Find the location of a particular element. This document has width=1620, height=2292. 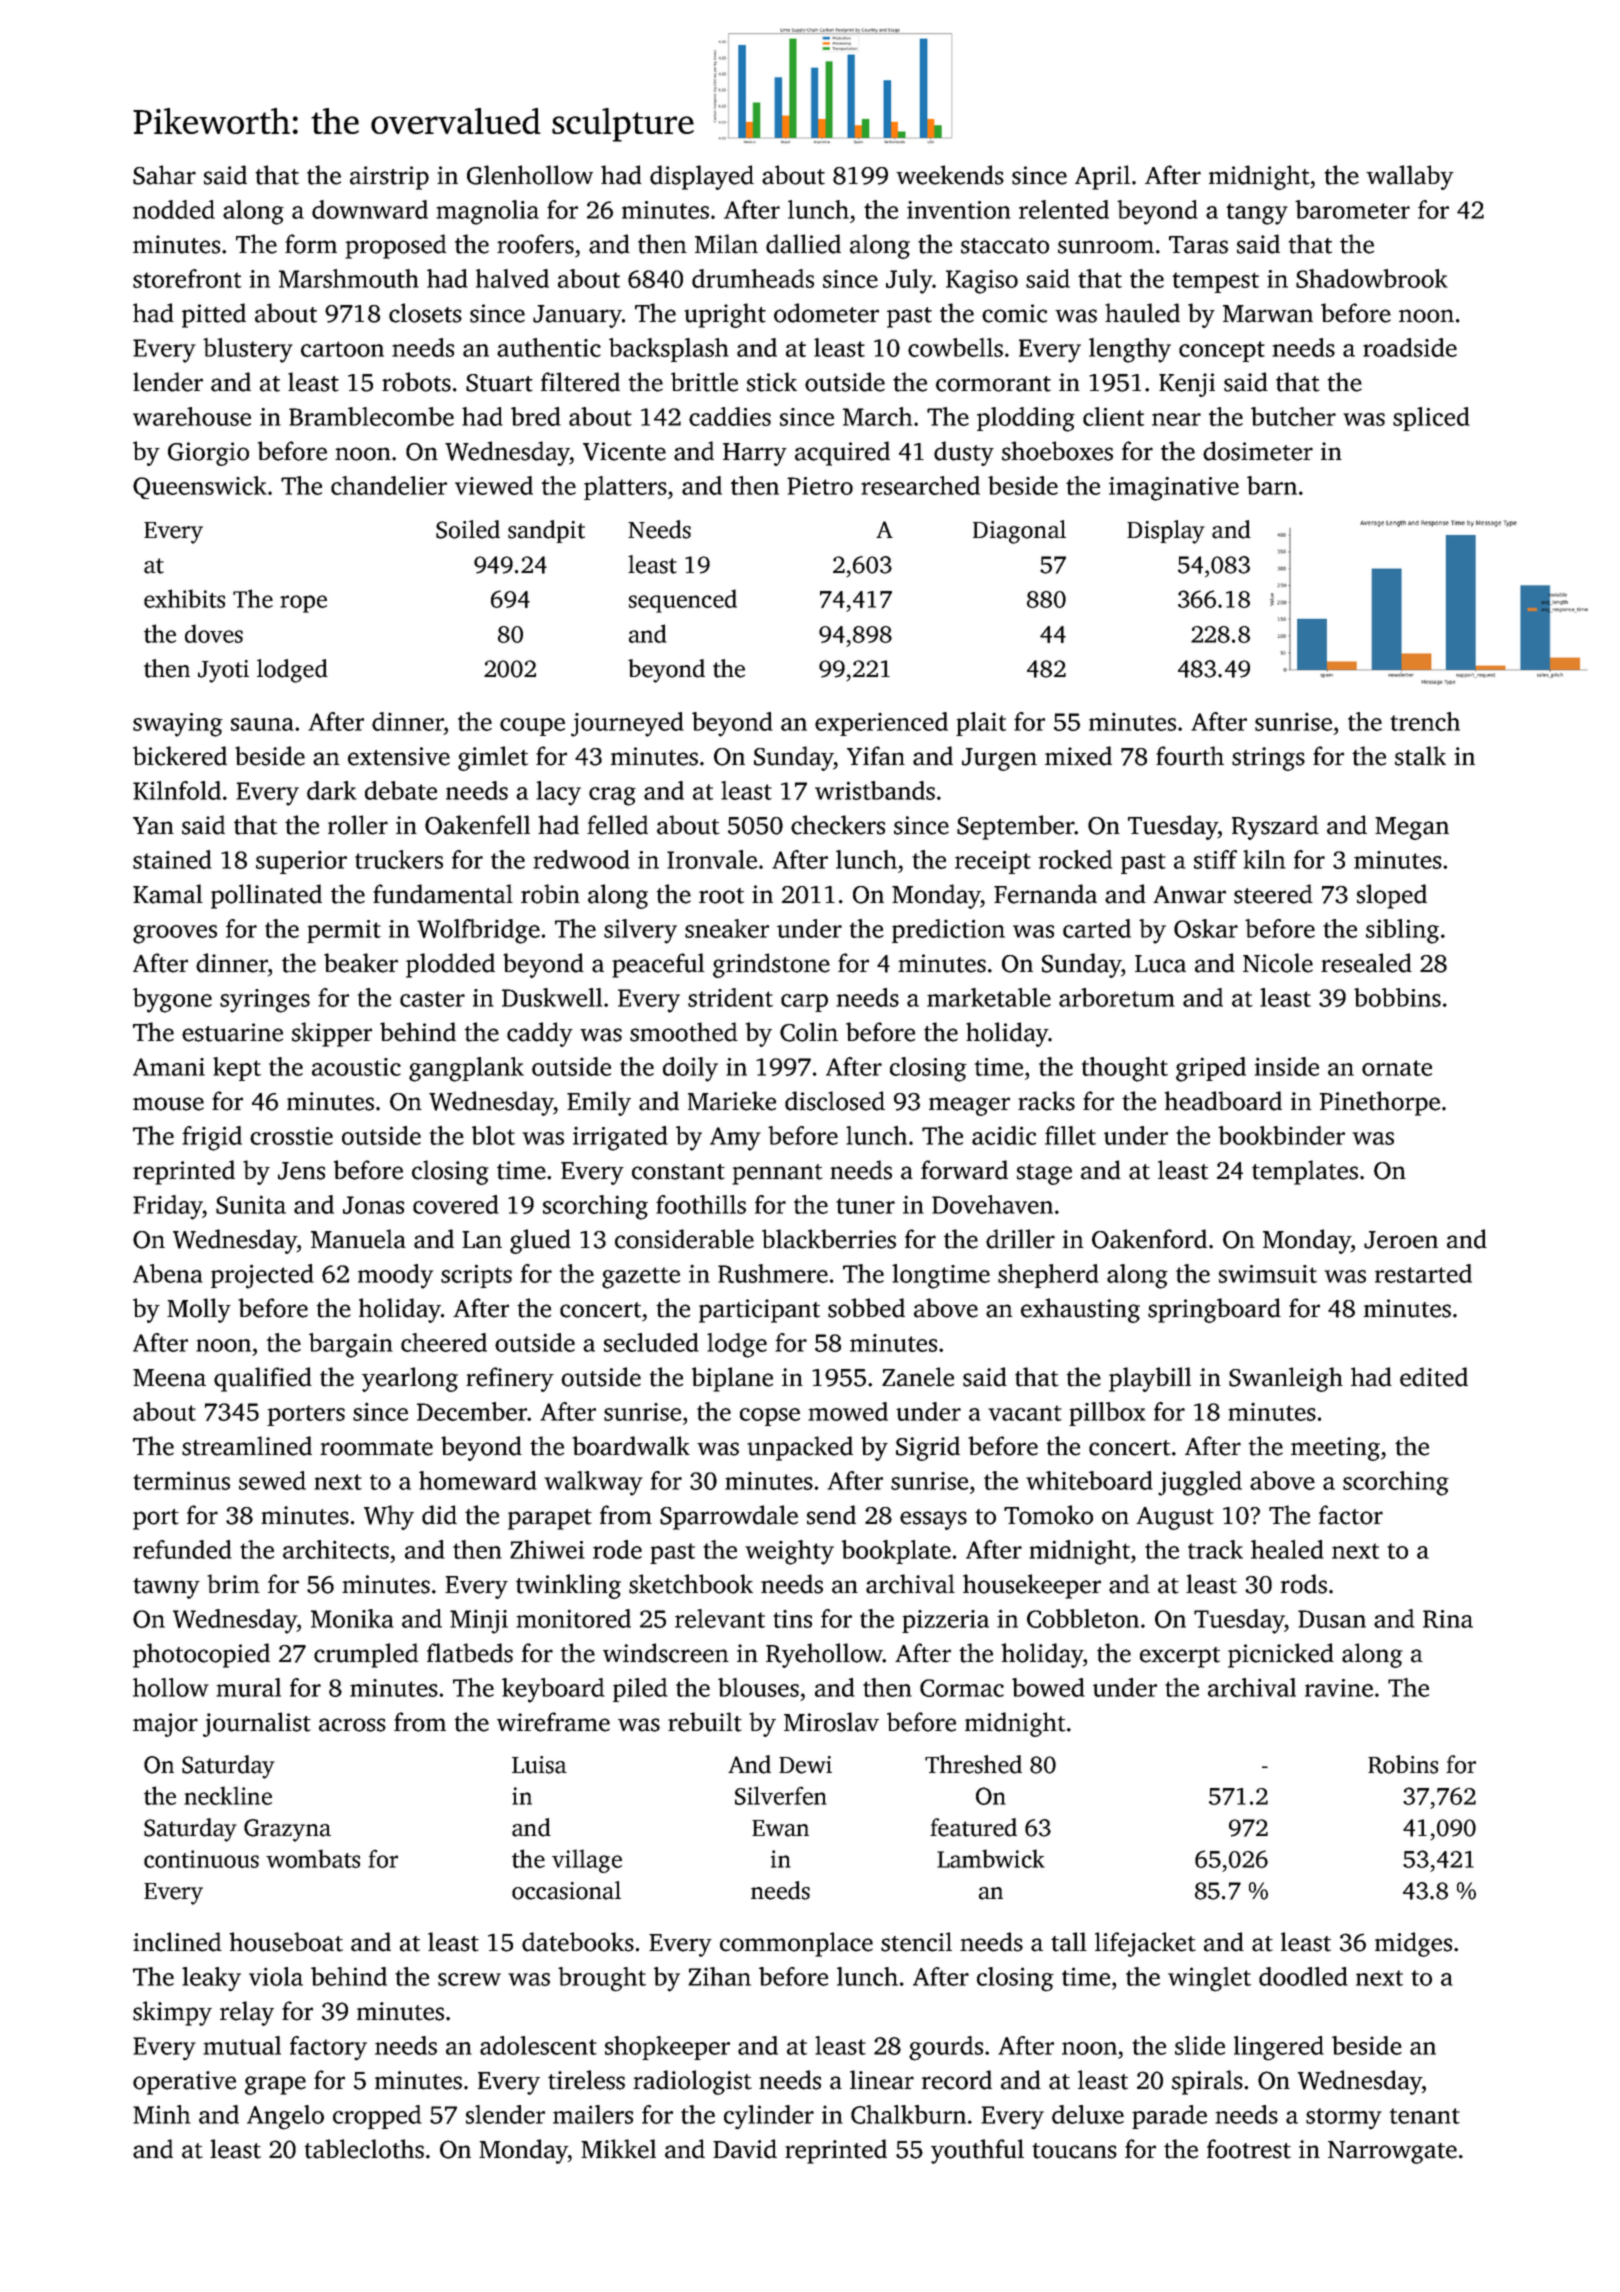

David is located at coordinates (745, 2149).
